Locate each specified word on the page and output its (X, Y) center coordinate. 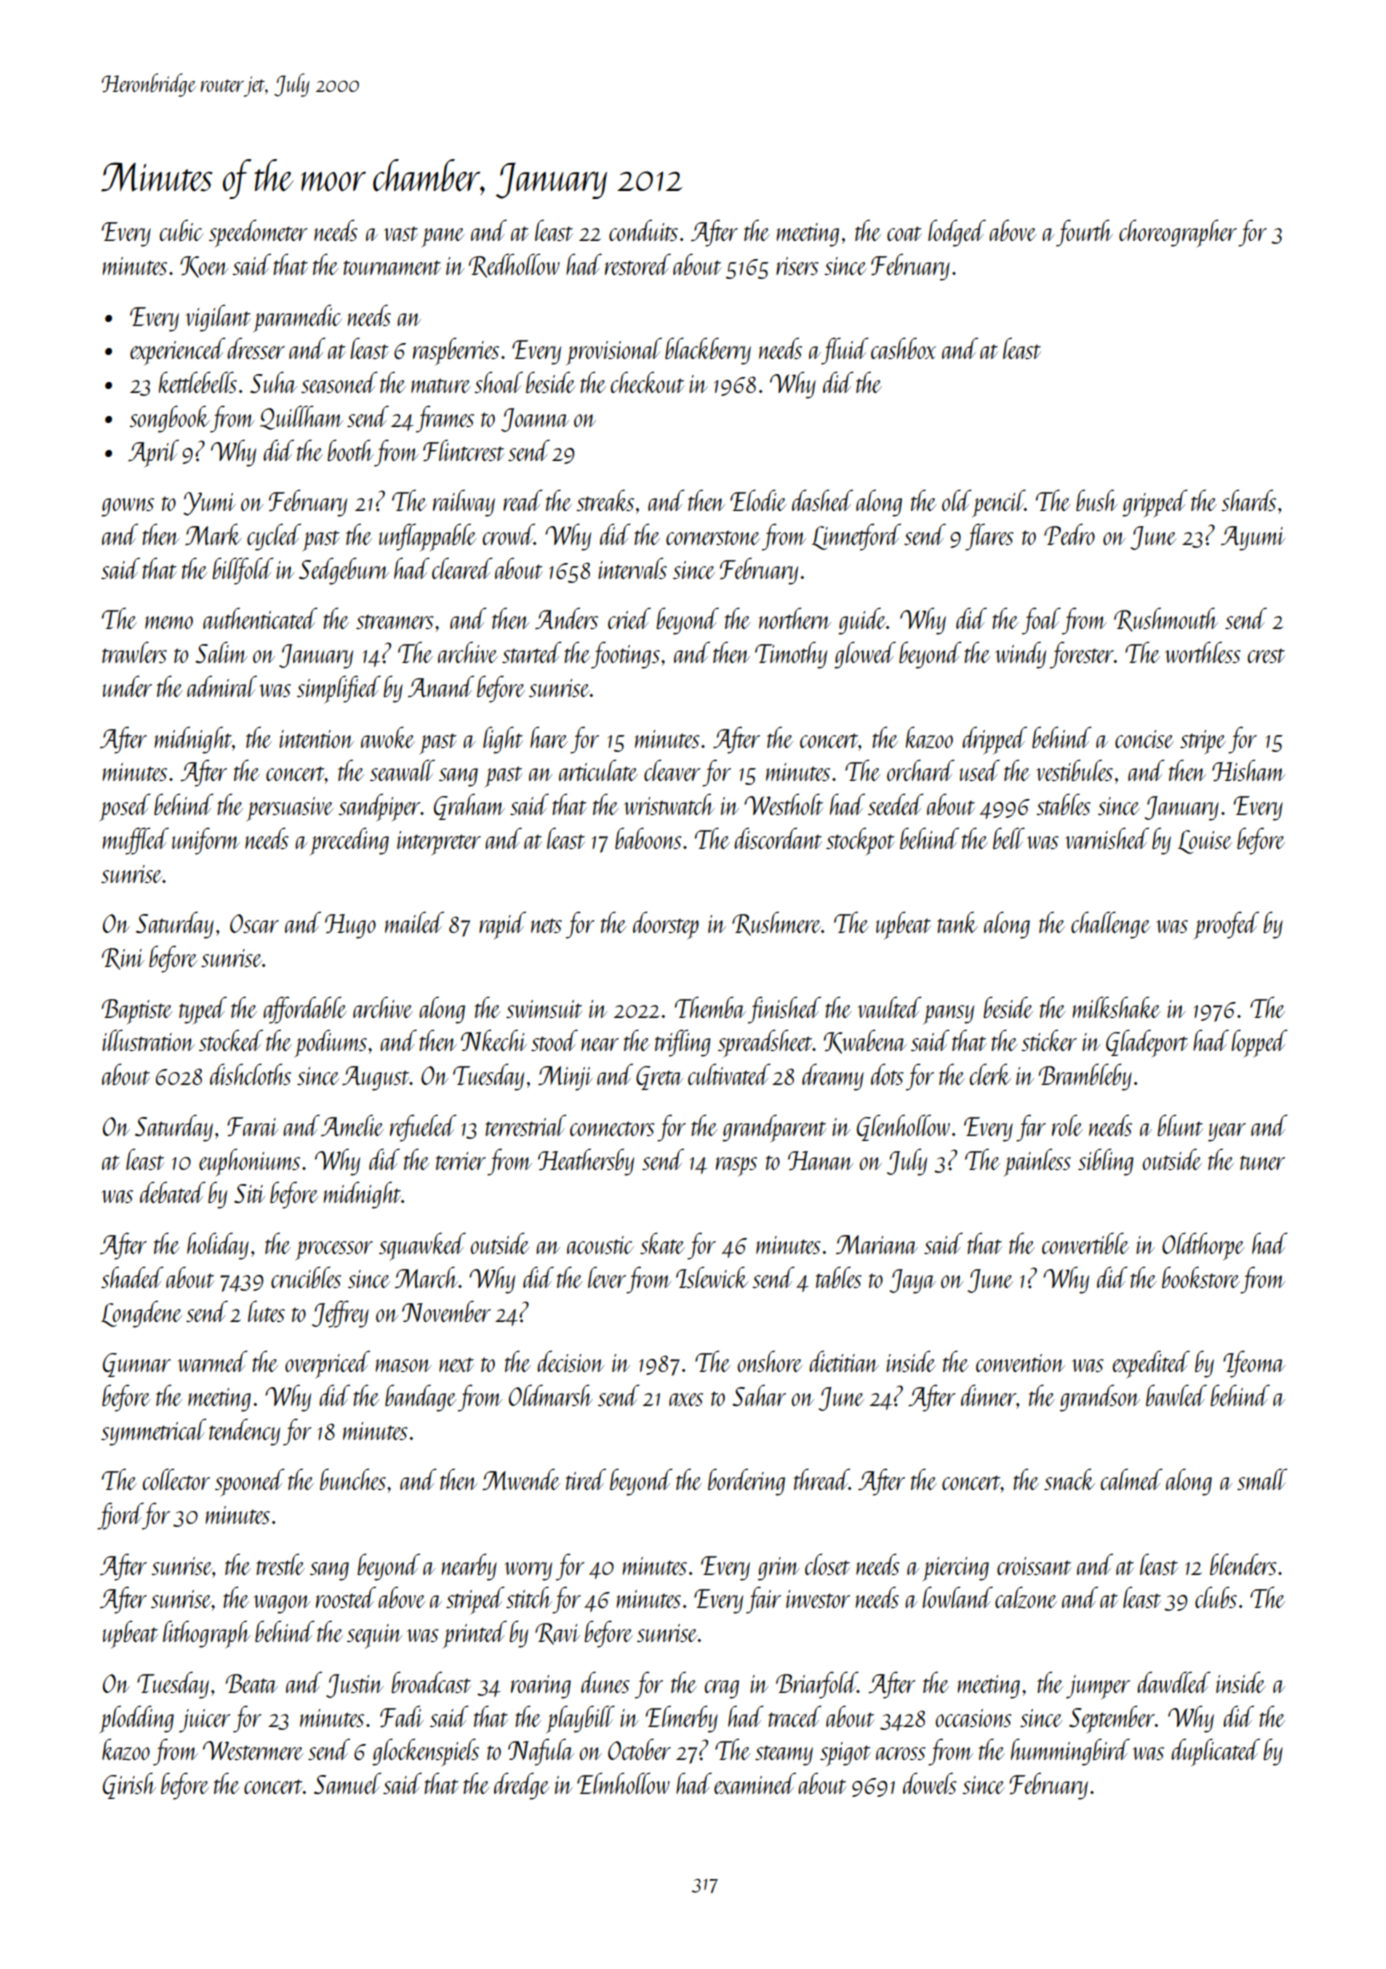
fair (763, 1600)
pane (443, 237)
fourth (1084, 233)
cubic (181, 230)
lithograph (206, 1634)
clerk (990, 1074)
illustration (148, 1040)
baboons (648, 838)
